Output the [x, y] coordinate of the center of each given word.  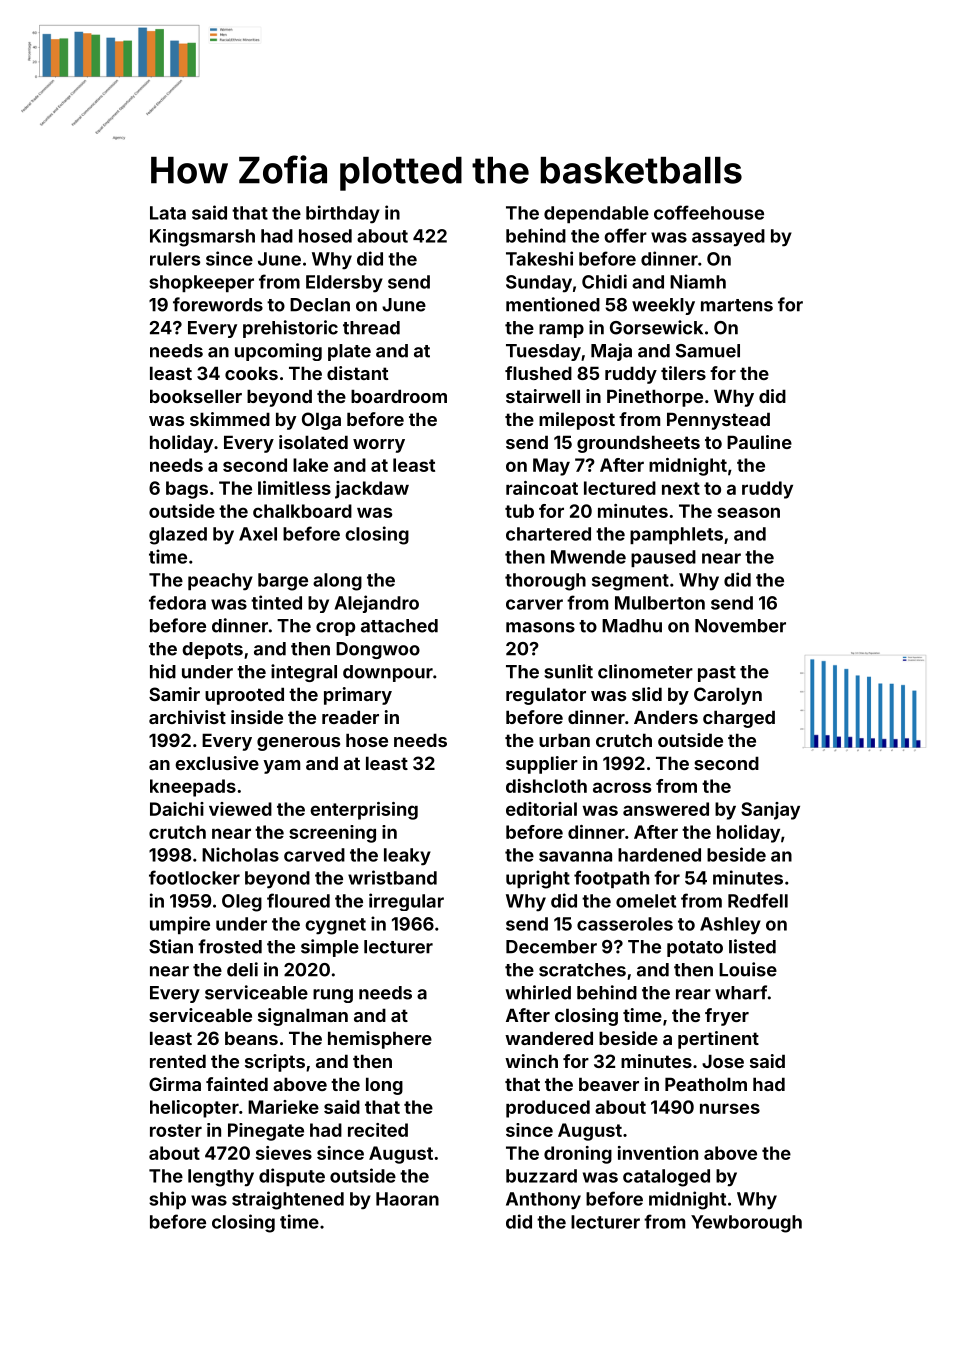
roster [176, 1130]
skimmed [230, 419]
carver [534, 604]
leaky [407, 857]
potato [695, 949]
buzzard [541, 1176]
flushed [538, 373]
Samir [174, 694]
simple [330, 948]
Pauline [759, 442]
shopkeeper [201, 283]
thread [371, 328]
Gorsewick [656, 327]
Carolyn [728, 696]
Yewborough [746, 1224]
